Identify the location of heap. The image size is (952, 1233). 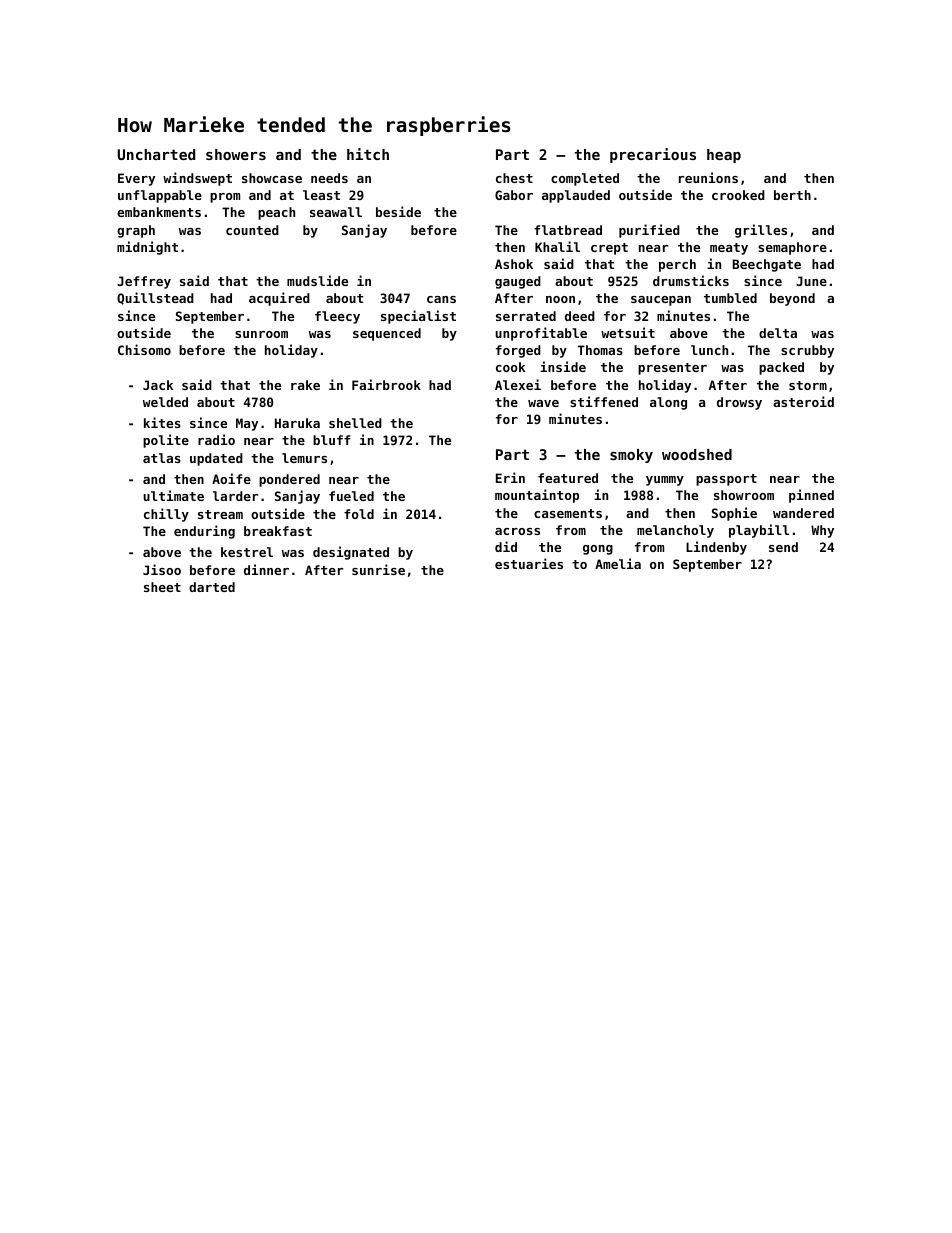
(724, 156).
